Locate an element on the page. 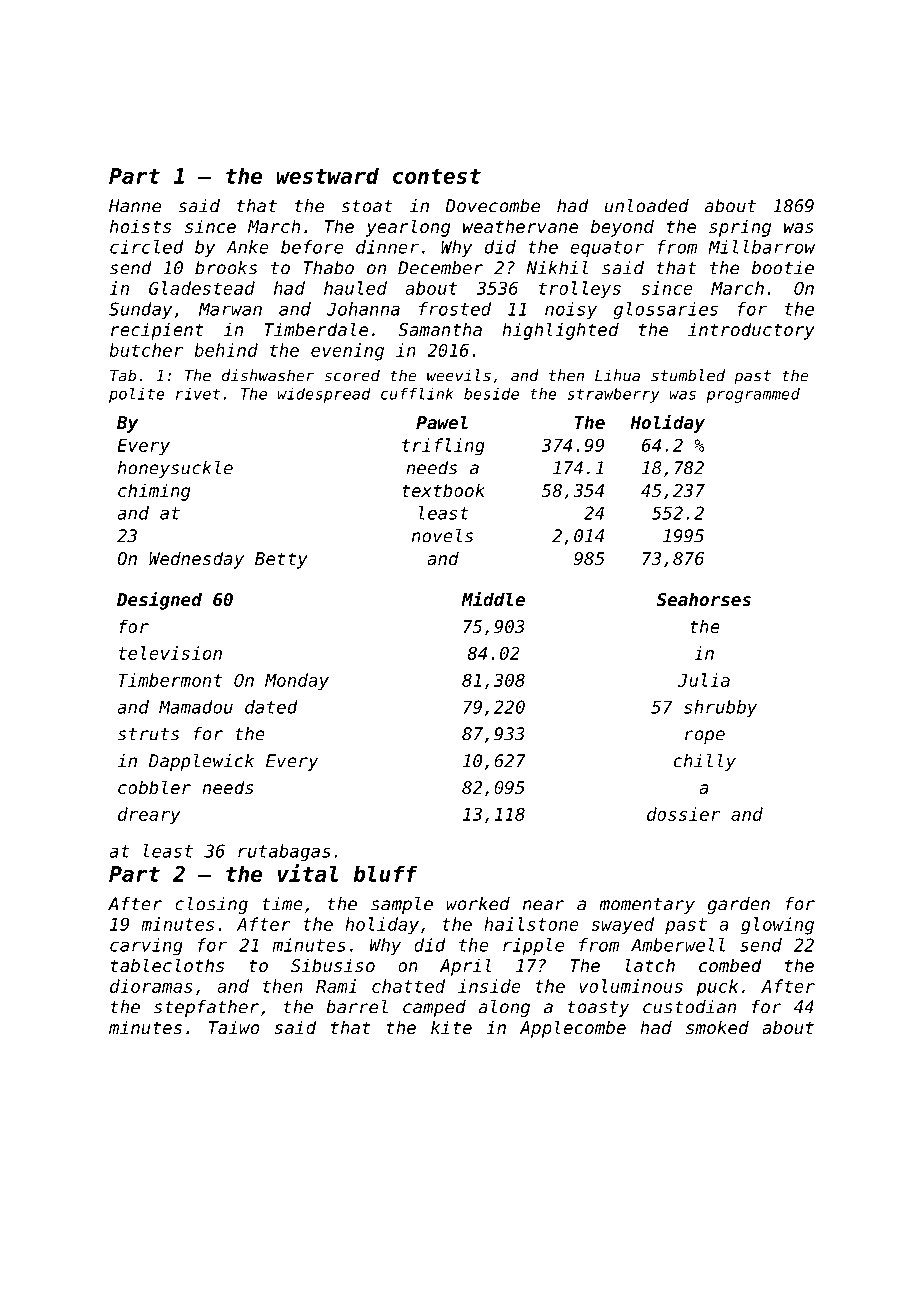 The width and height of the document is (924, 1311). contest is located at coordinates (437, 176).
